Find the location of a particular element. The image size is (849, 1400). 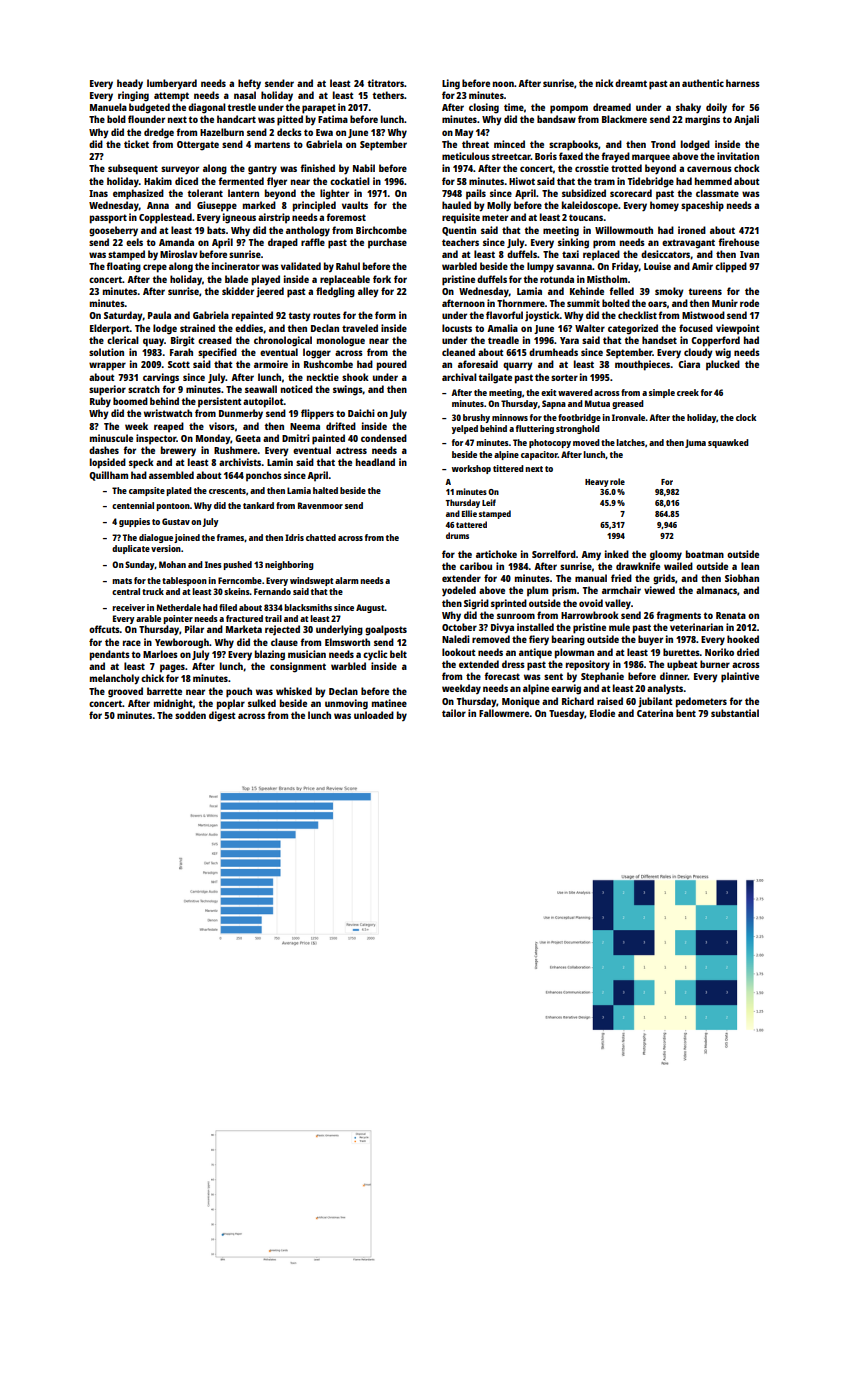

ringing is located at coordinates (133, 96).
